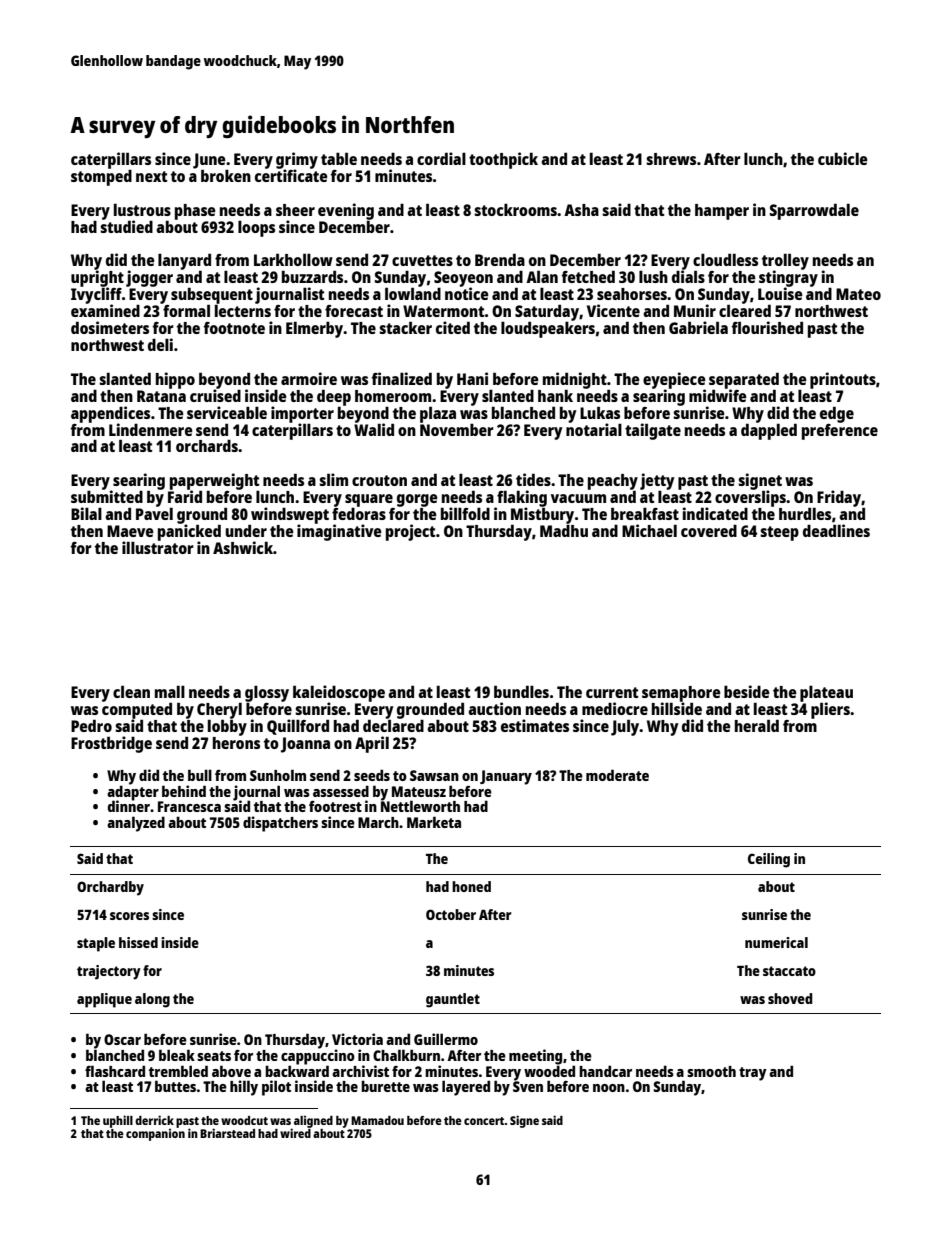  I want to click on Bilal, so click(86, 513).
